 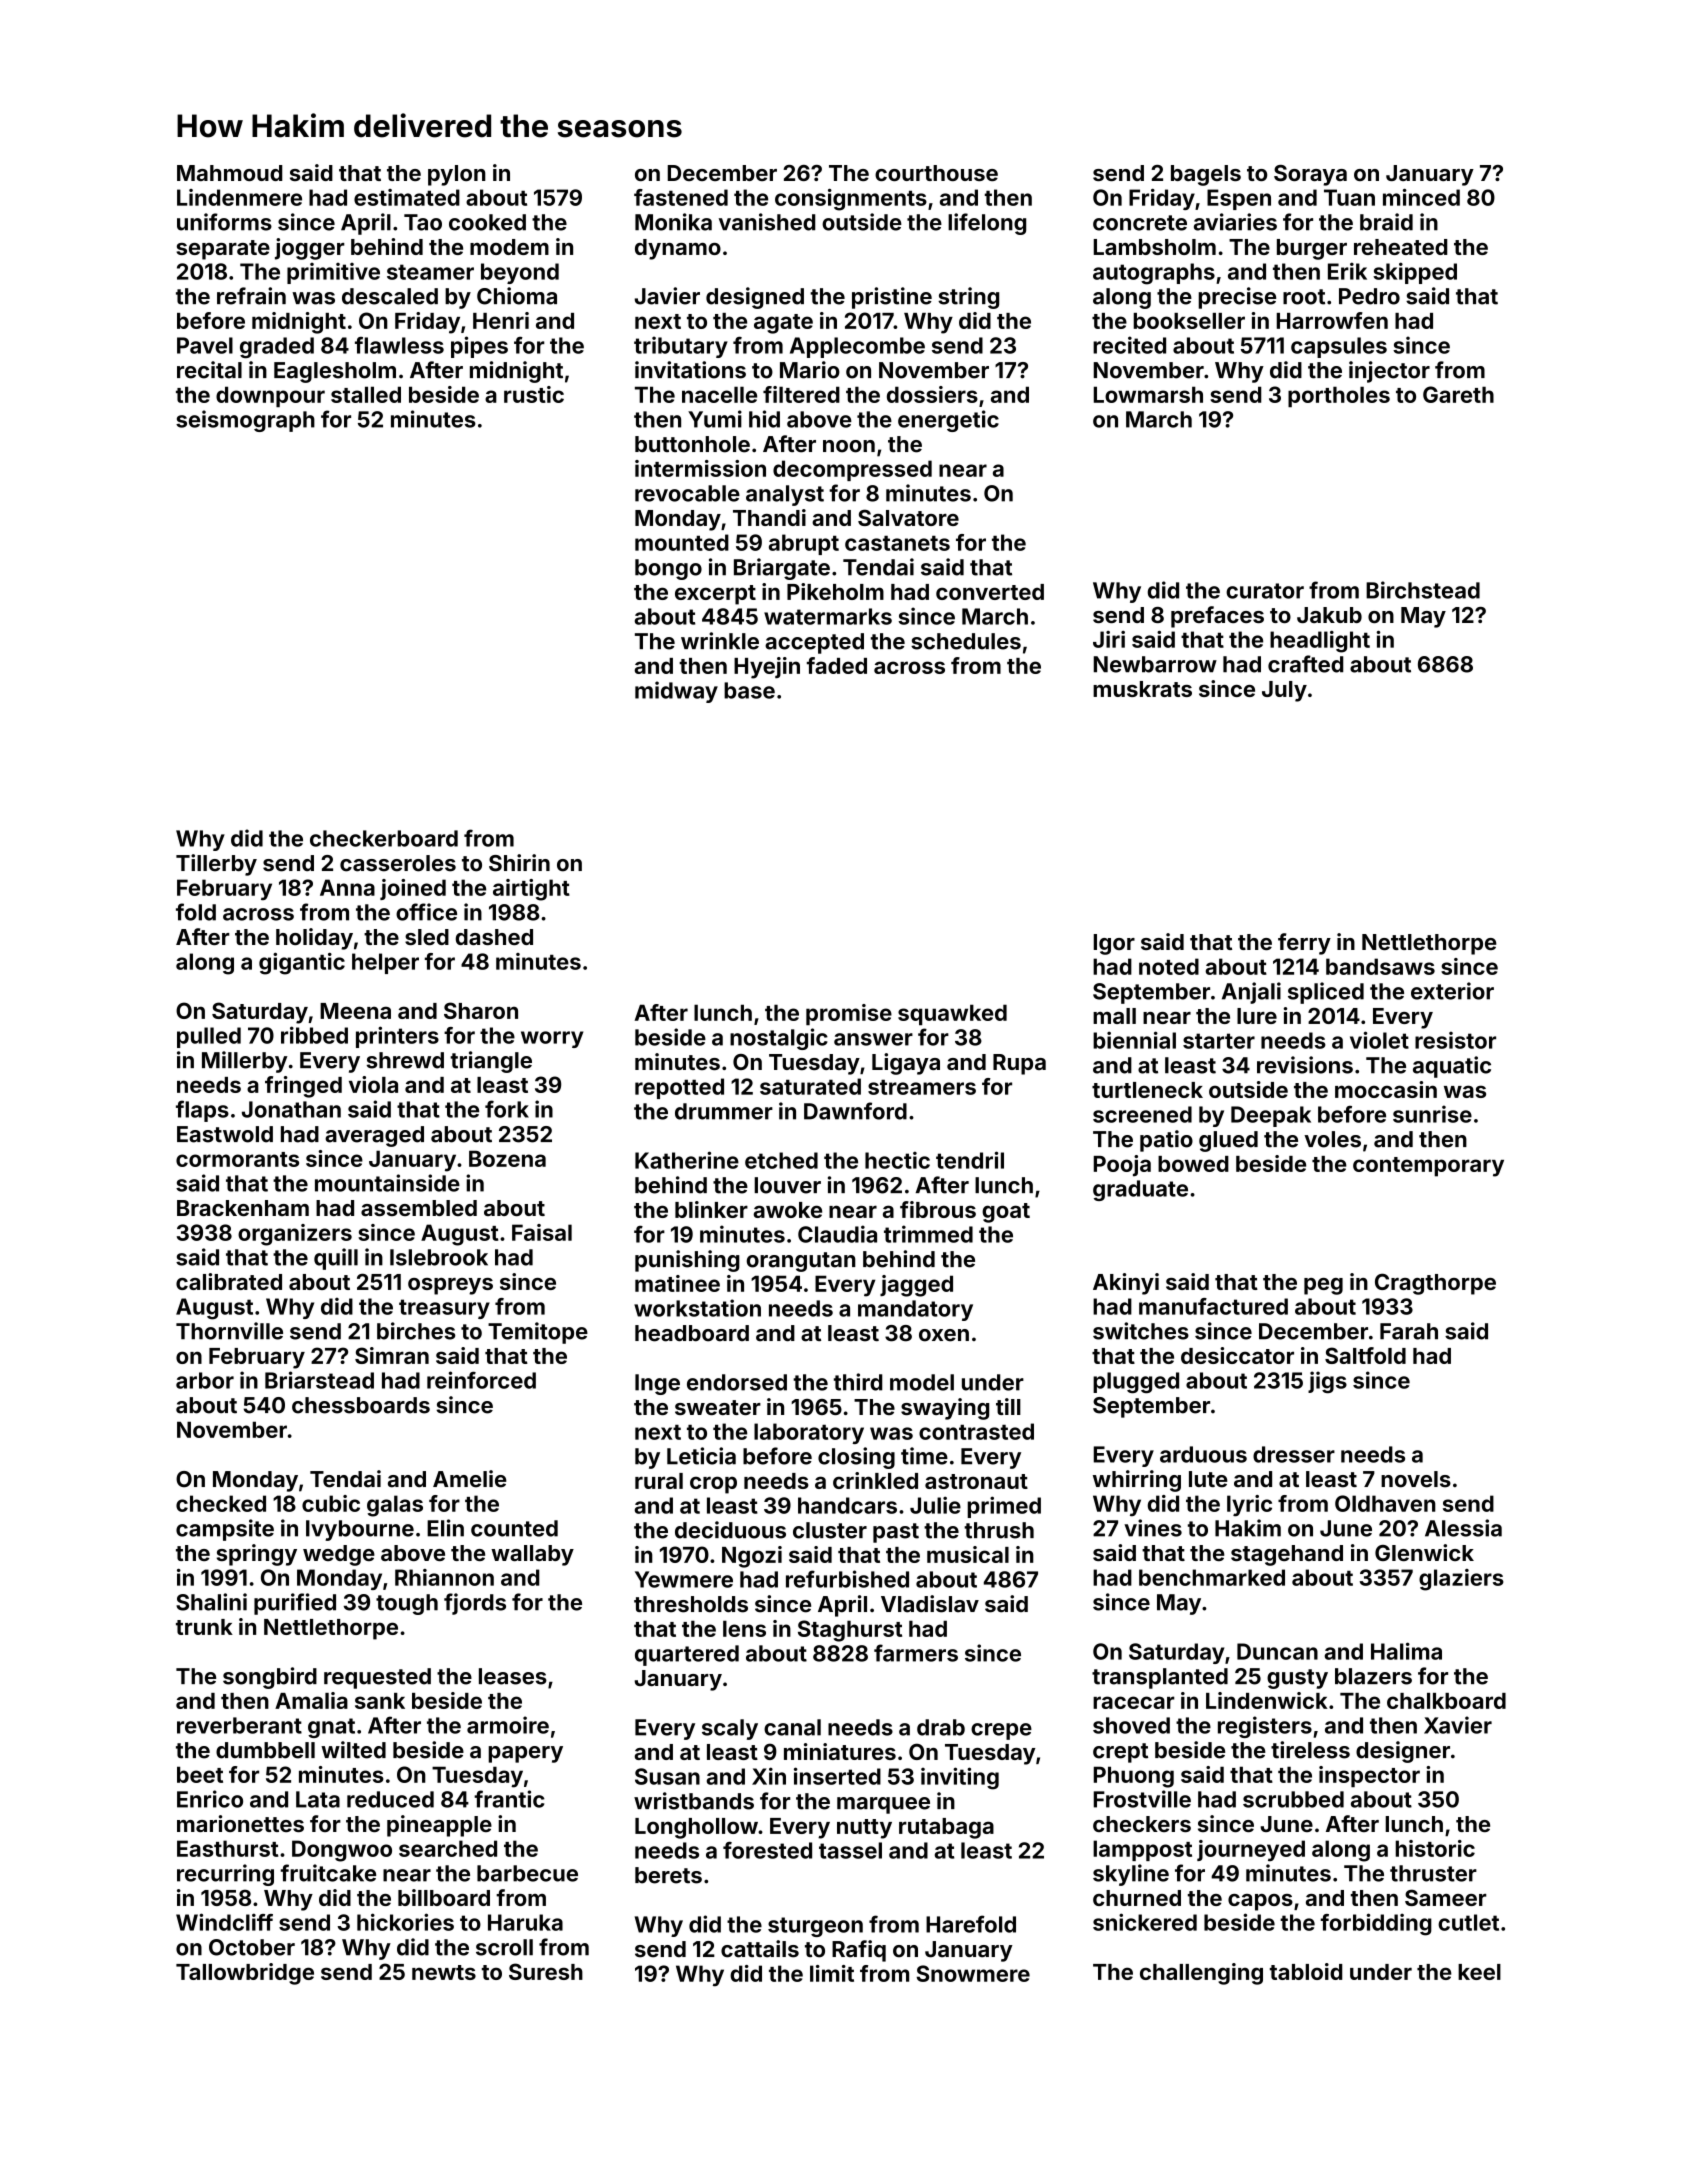 I want to click on seismograph, so click(x=245, y=421).
